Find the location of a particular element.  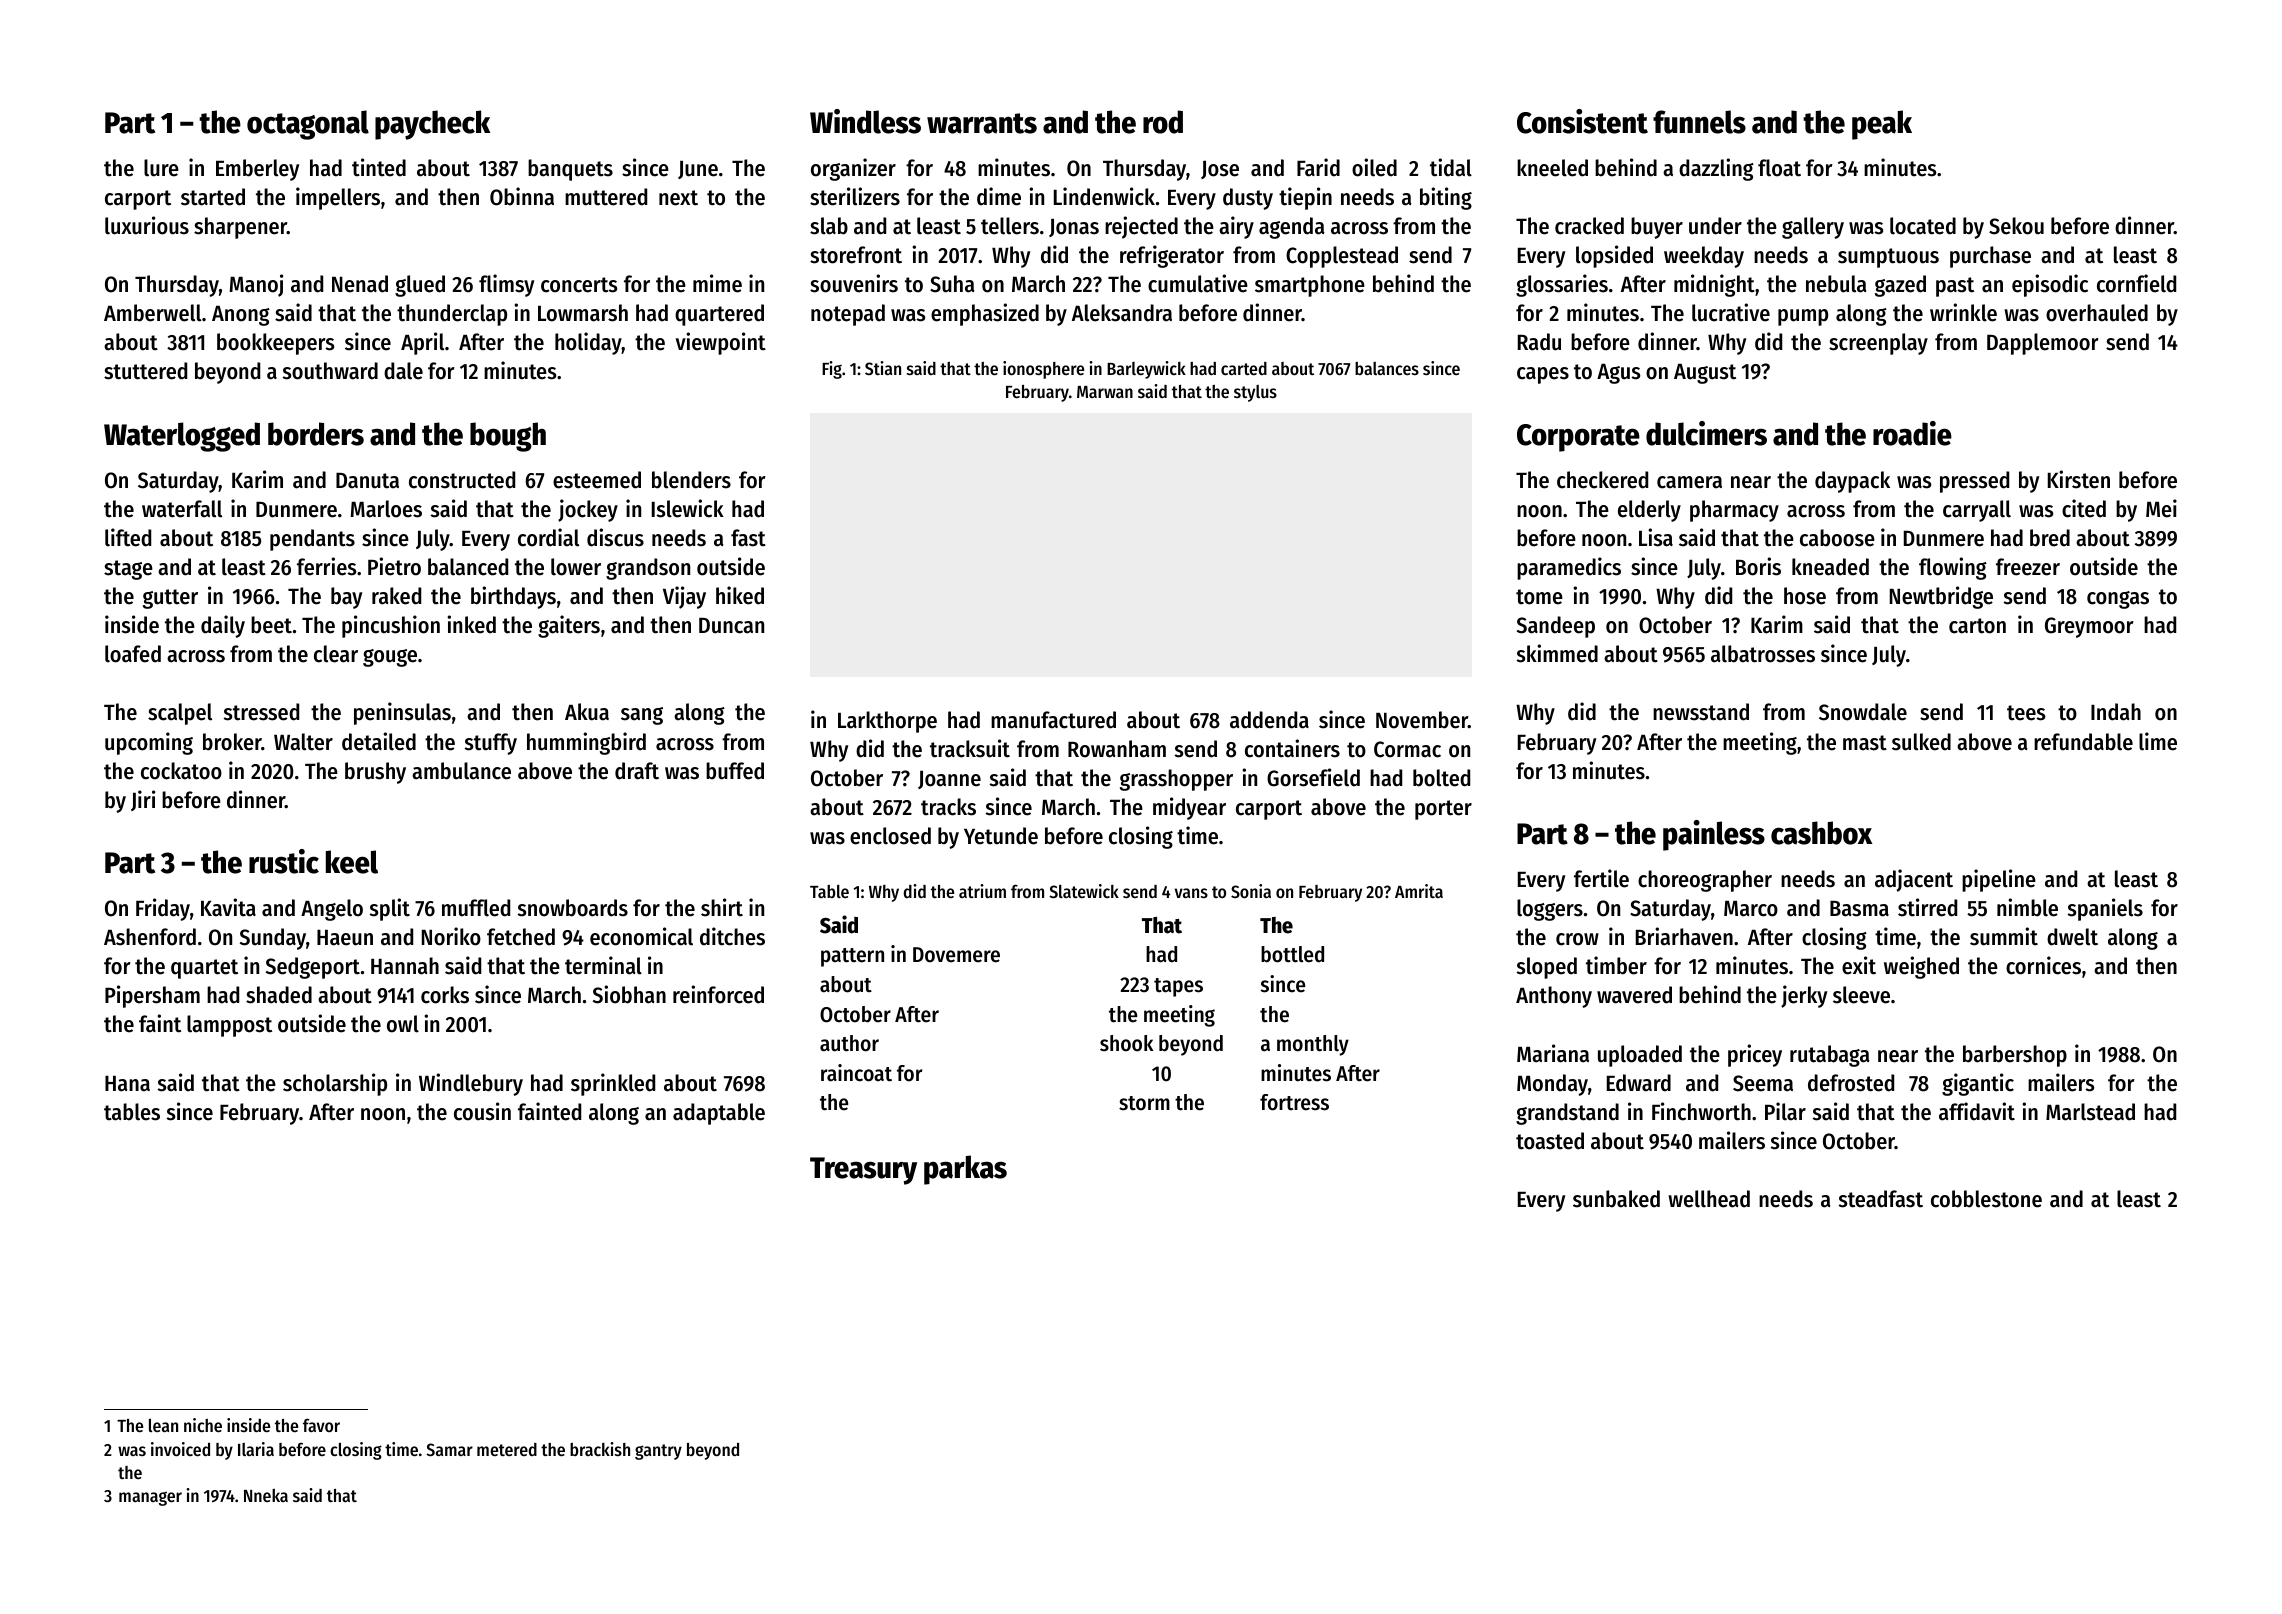

parkas is located at coordinates (965, 1170).
